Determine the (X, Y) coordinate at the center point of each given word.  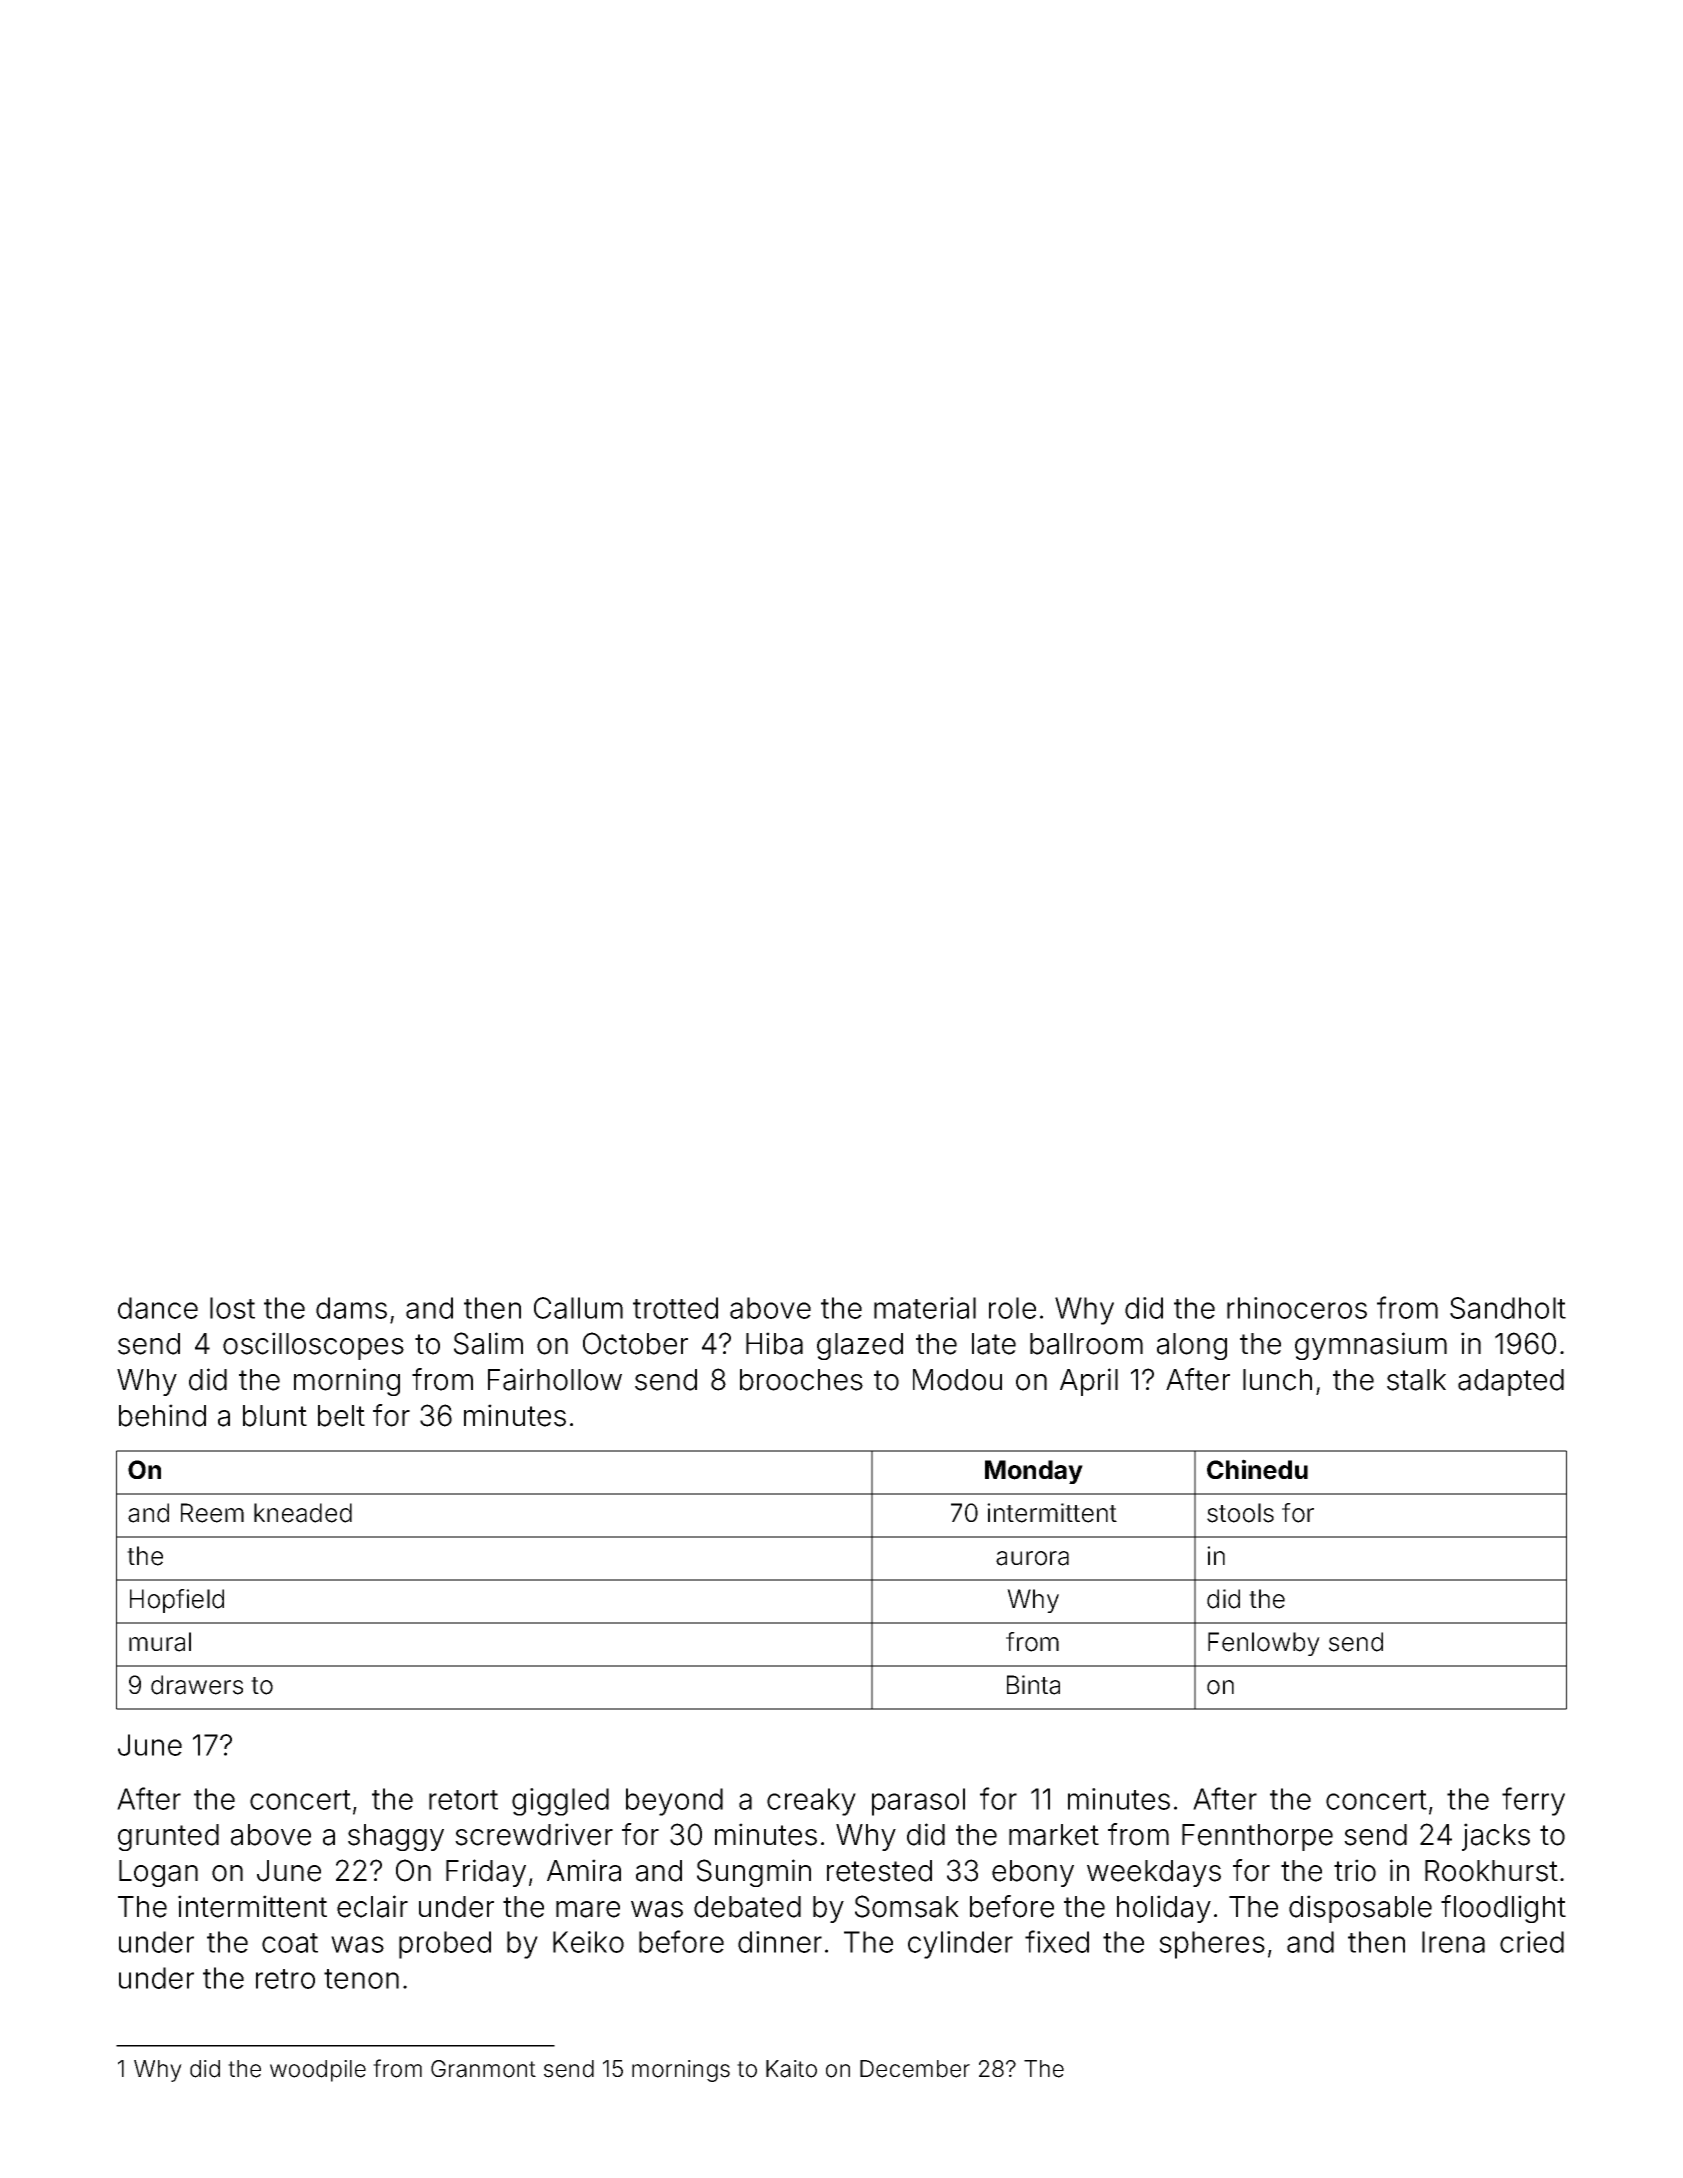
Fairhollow (555, 1379)
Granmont (483, 2069)
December (915, 2069)
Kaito (791, 2069)
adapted (1511, 1382)
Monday (1034, 1472)
